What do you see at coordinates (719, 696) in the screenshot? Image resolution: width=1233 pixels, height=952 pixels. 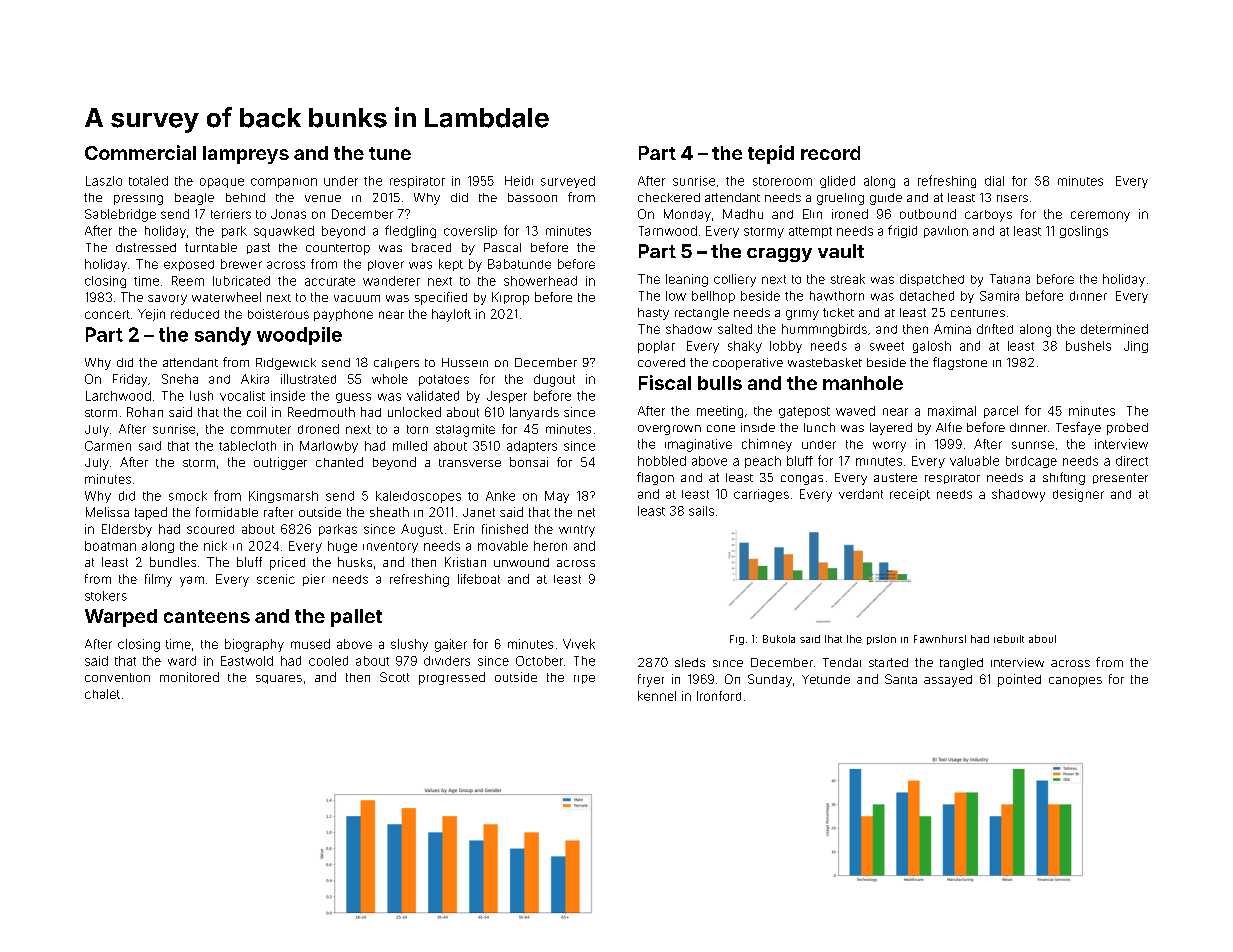 I see `Ironford` at bounding box center [719, 696].
